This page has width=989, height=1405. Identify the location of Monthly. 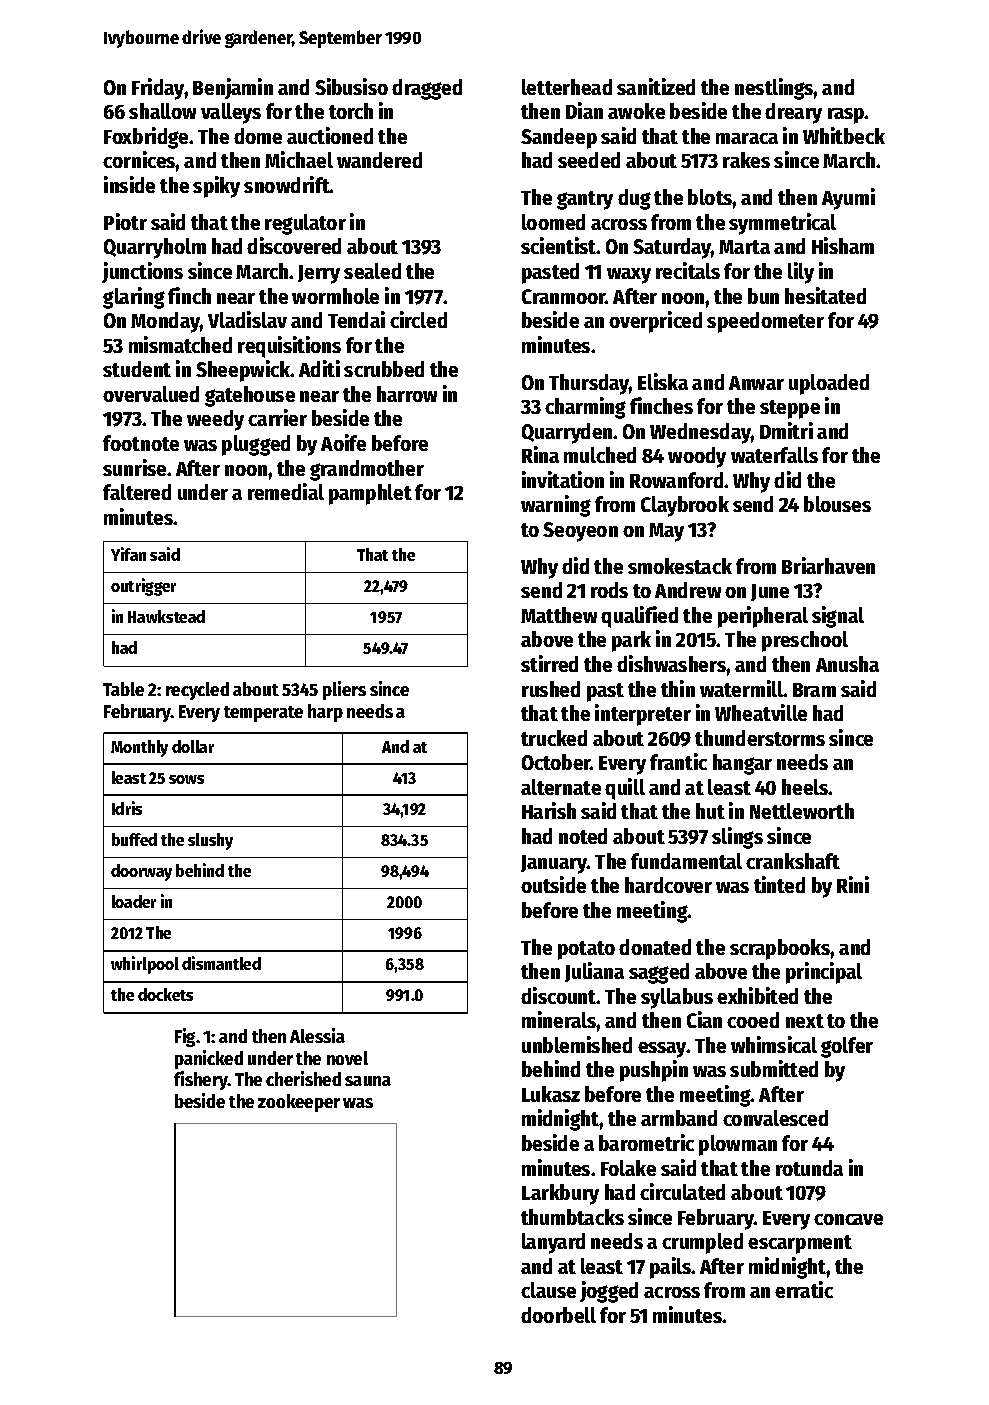
(139, 748).
